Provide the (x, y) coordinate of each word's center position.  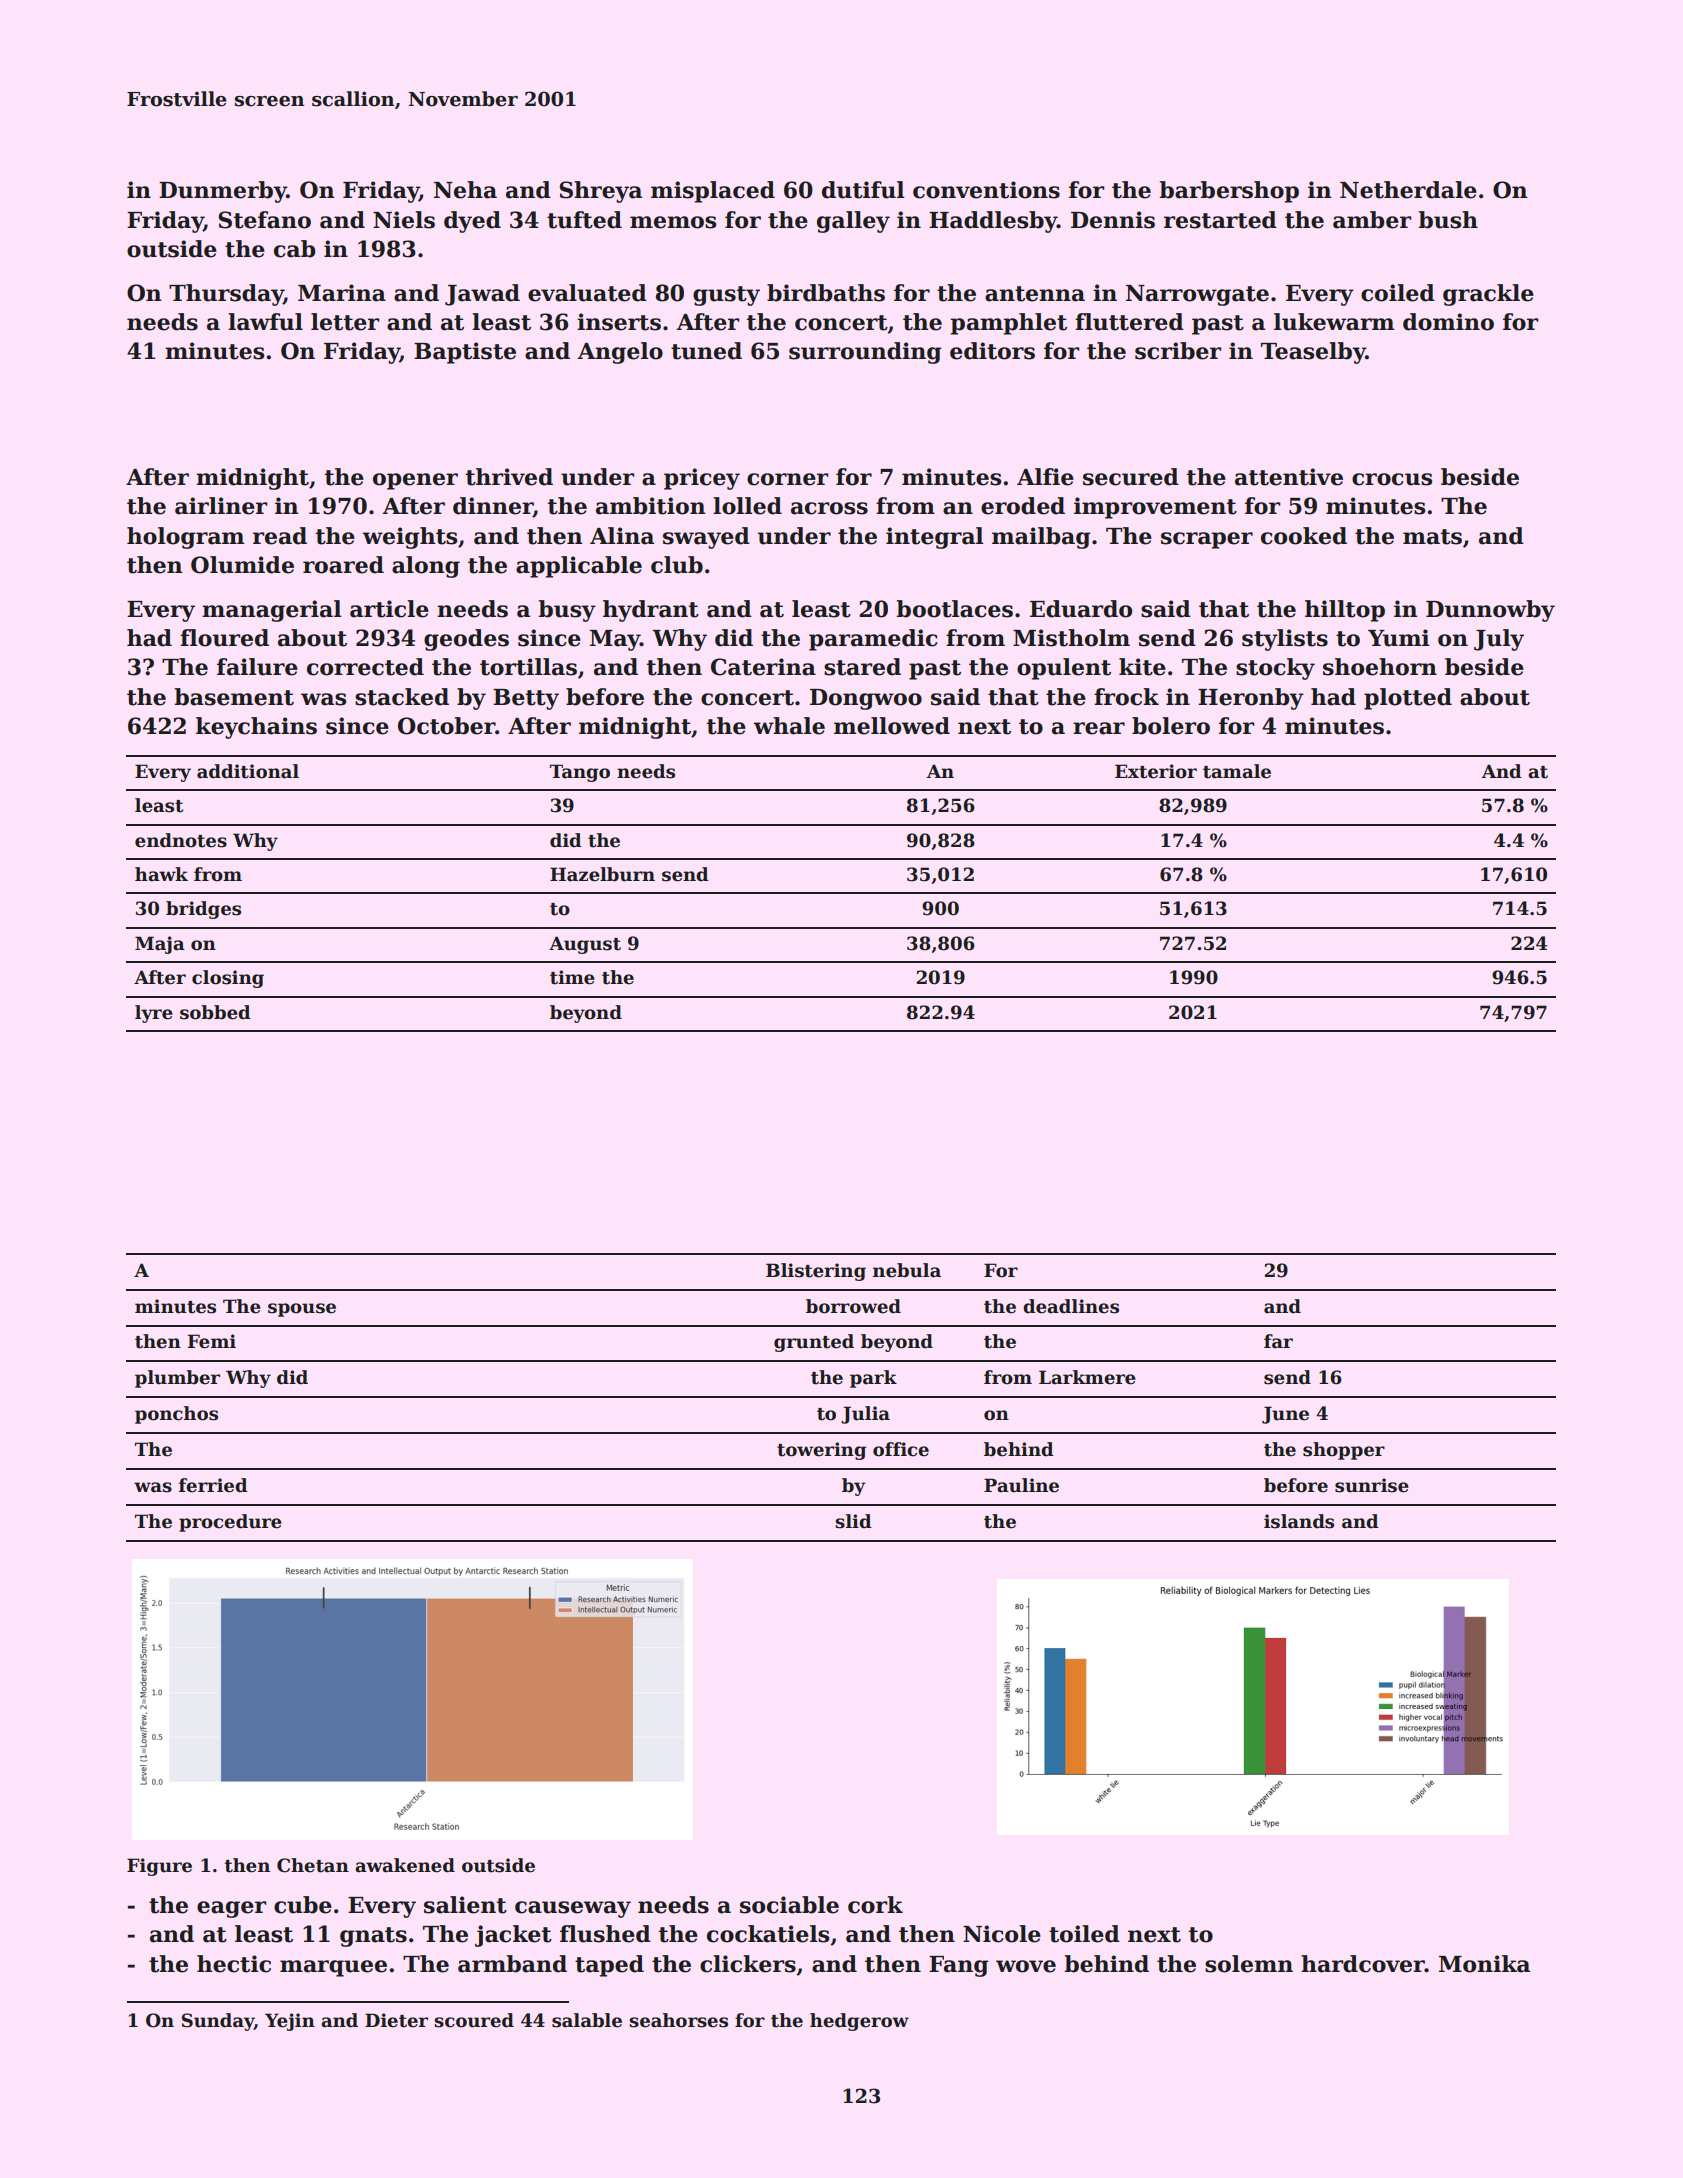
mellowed (892, 726)
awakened (405, 1865)
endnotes (181, 840)
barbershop (1229, 192)
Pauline (1021, 1485)
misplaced (713, 192)
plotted (1408, 699)
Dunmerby (223, 192)
